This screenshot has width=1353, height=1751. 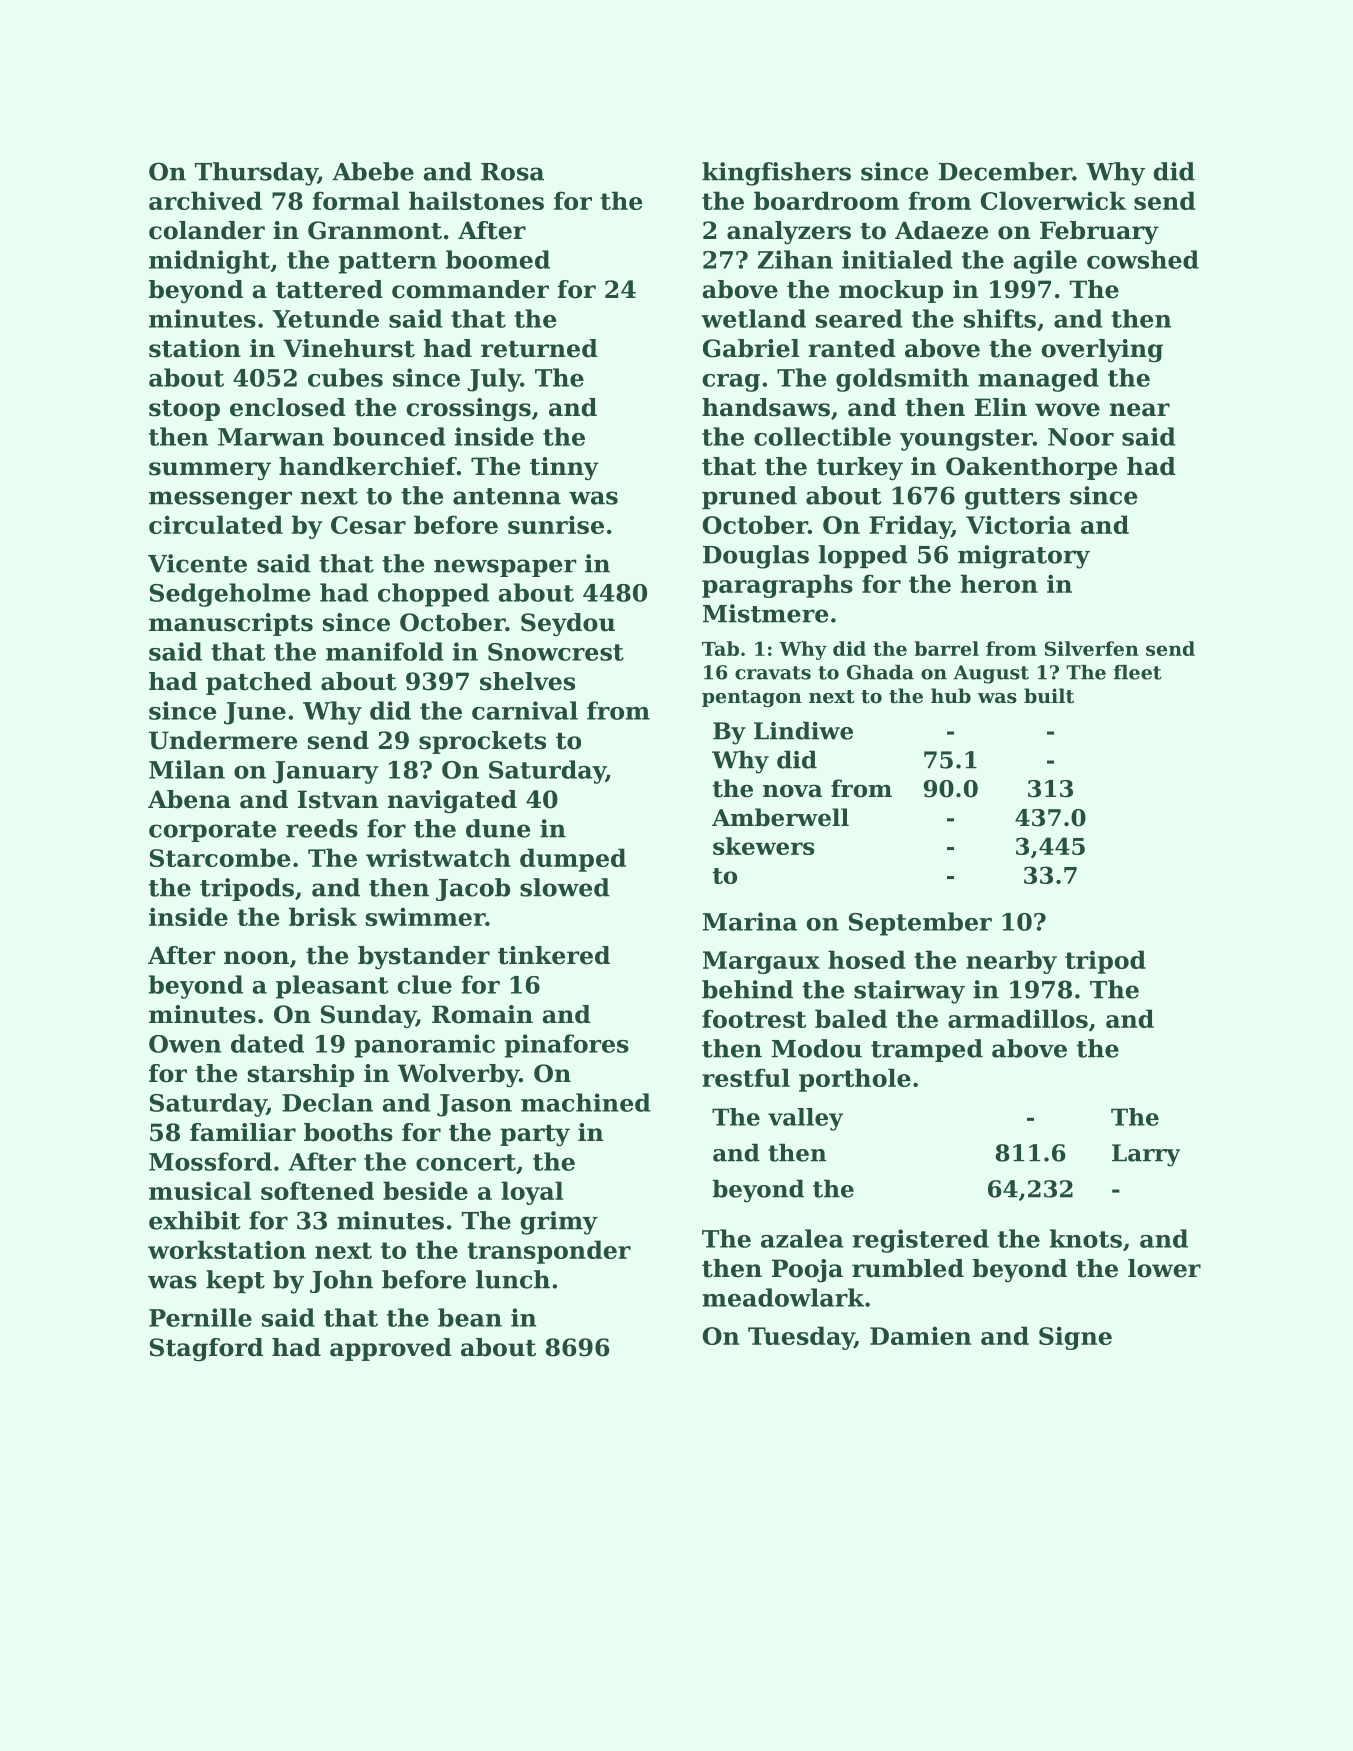 I want to click on built, so click(x=1049, y=696).
